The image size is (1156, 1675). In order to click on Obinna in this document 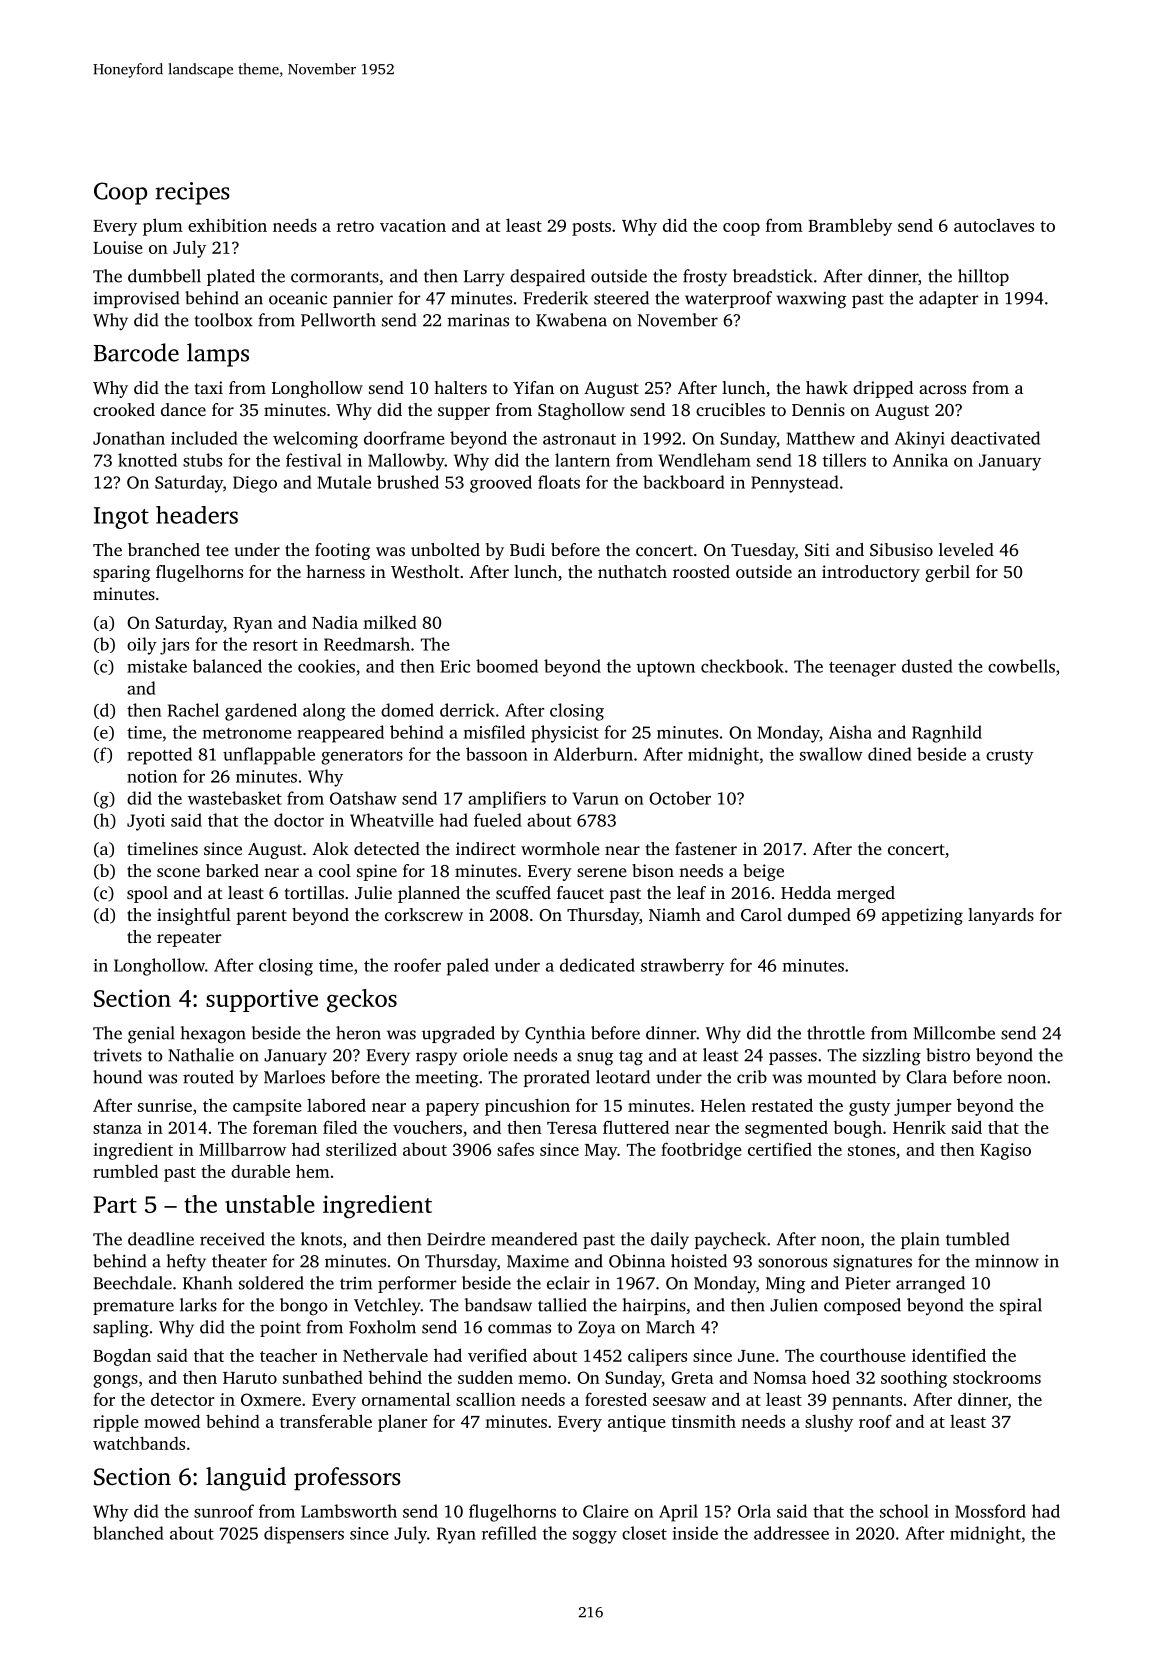, I will do `click(637, 1261)`.
